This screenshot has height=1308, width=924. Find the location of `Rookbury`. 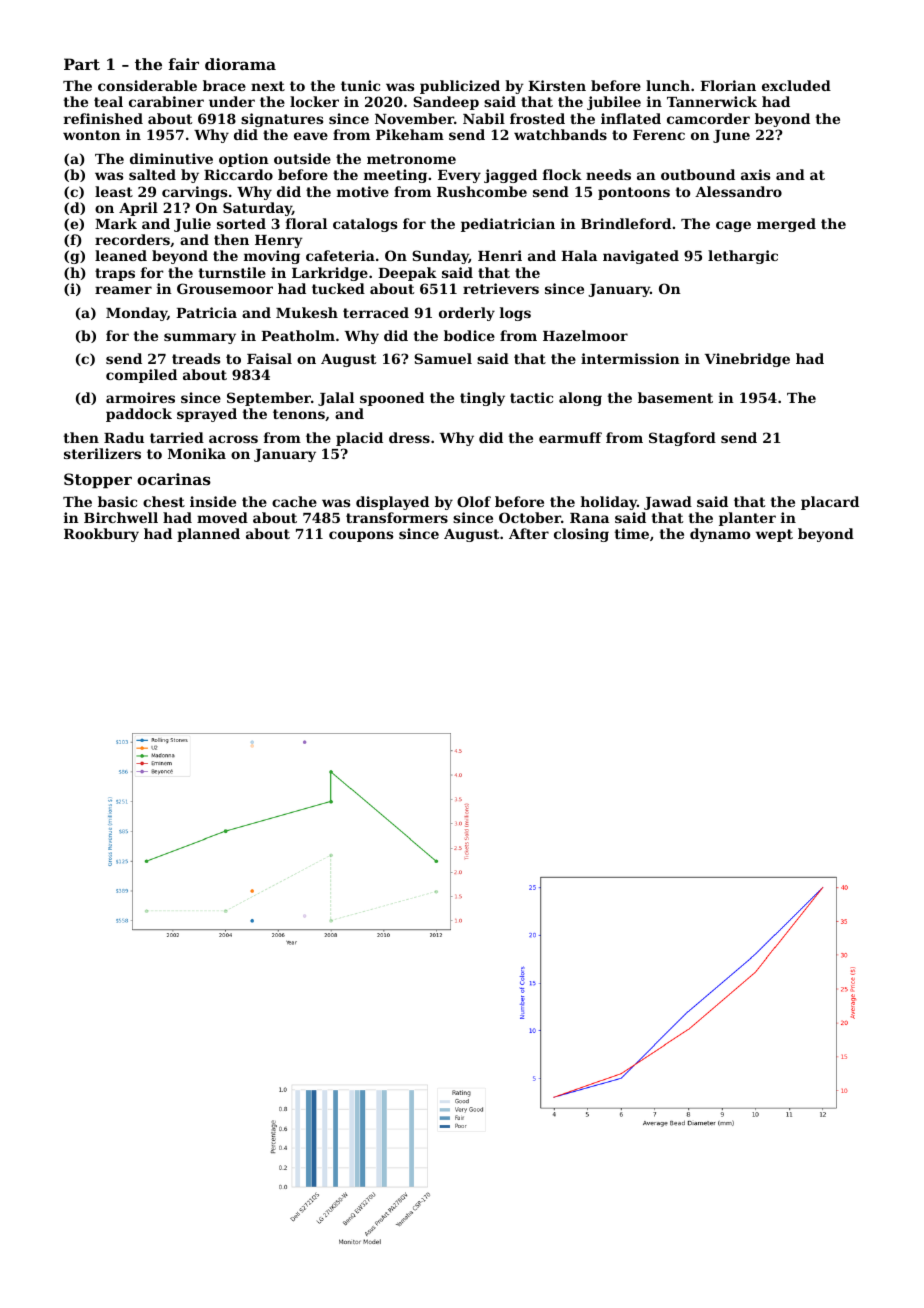

Rookbury is located at coordinates (101, 535).
